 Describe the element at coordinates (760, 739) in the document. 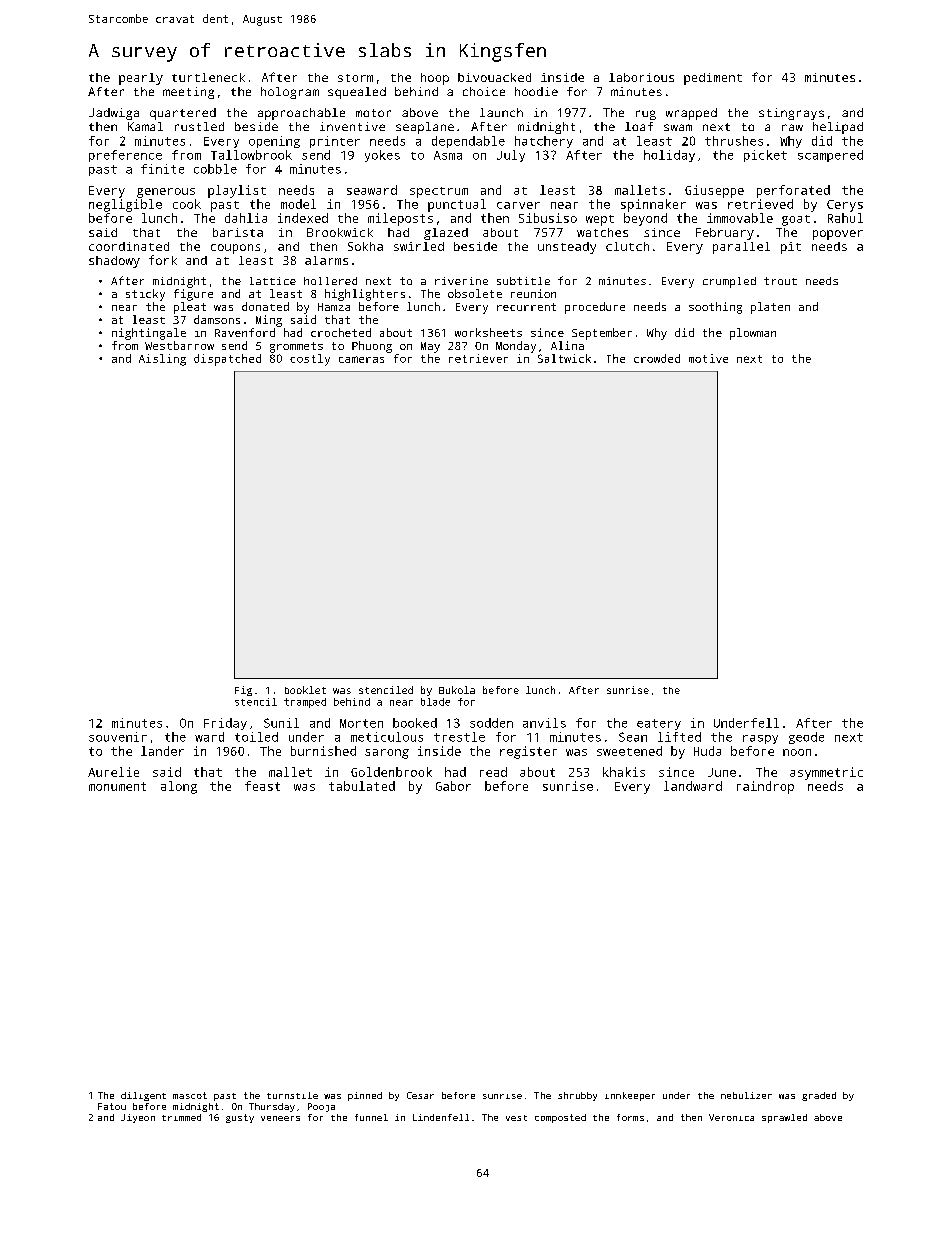

I see `raspy` at that location.
